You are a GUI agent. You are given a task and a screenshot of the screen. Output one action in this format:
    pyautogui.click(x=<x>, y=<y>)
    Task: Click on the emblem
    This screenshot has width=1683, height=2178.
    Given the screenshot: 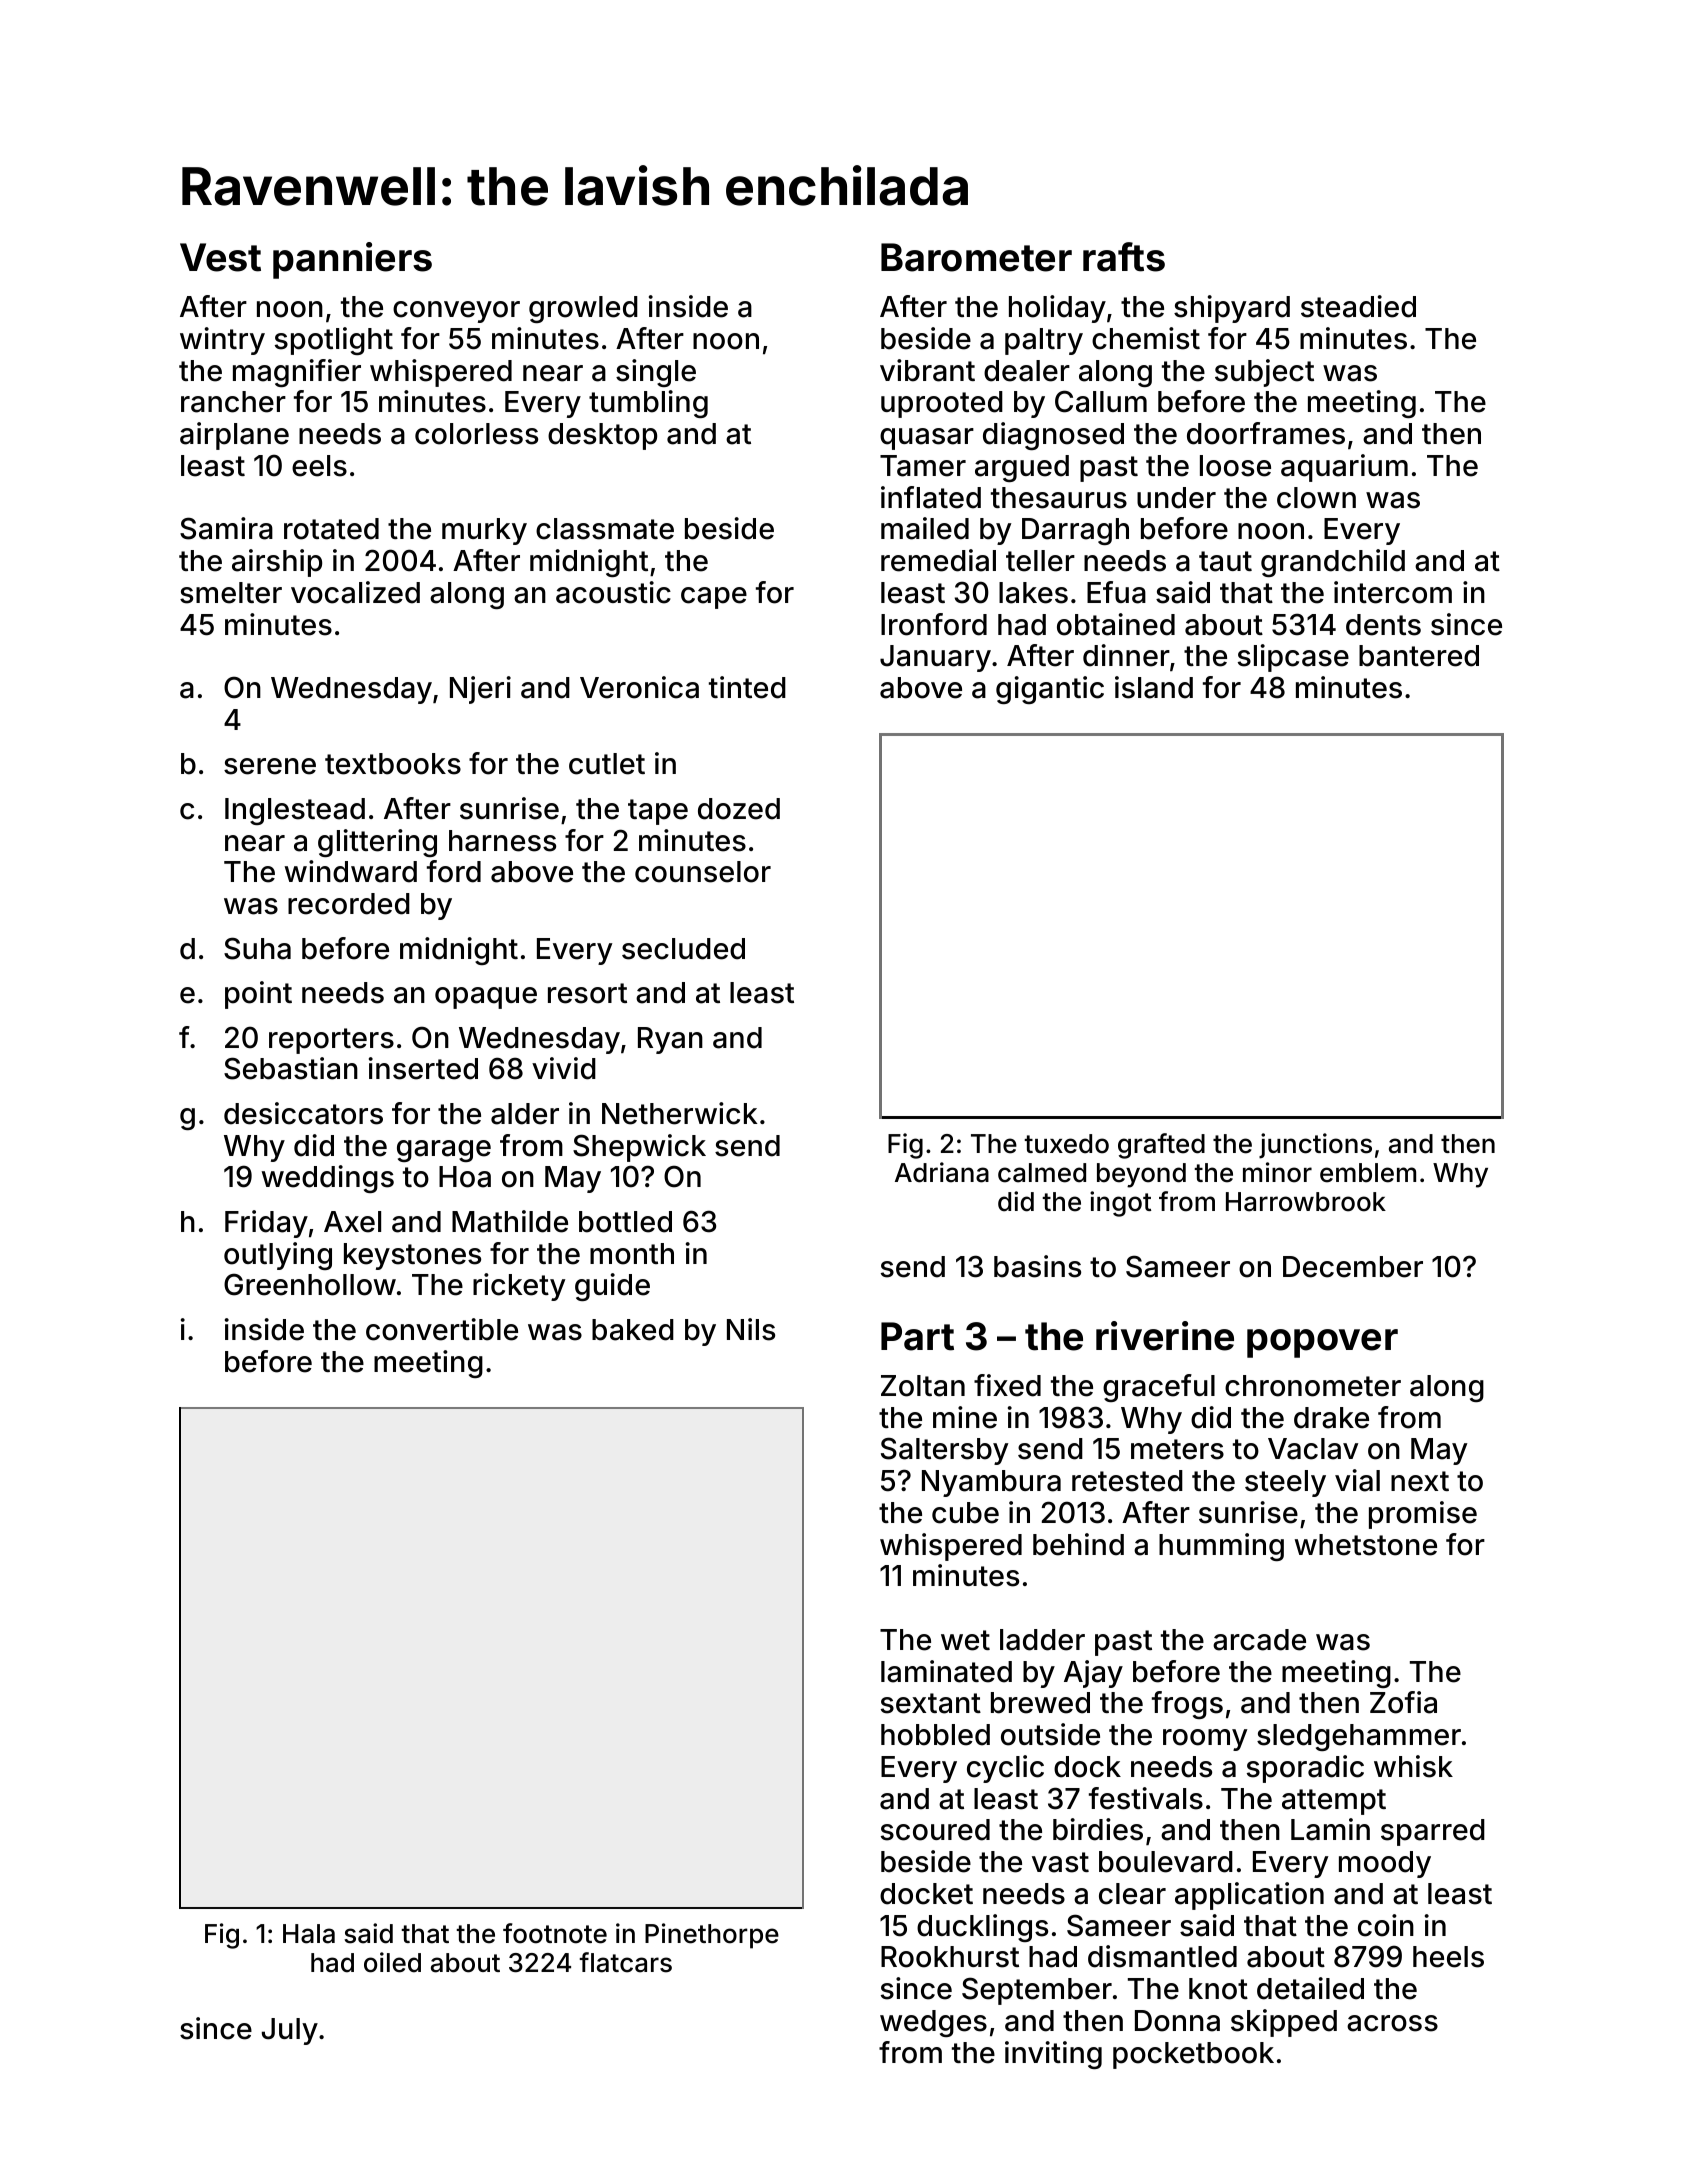 What is the action you would take?
    pyautogui.click(x=1368, y=1173)
